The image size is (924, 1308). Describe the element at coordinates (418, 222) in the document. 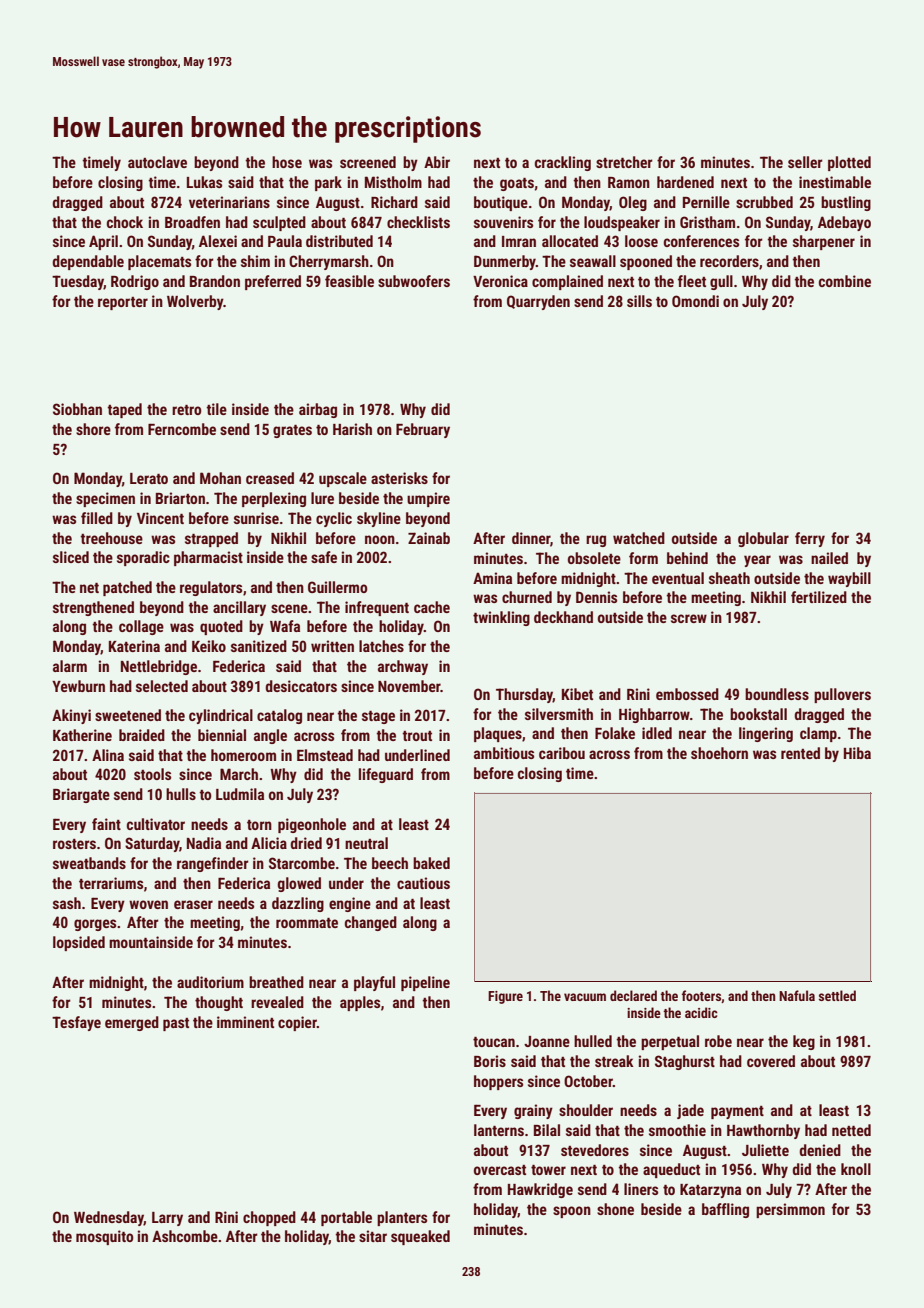

I see `checklists` at that location.
